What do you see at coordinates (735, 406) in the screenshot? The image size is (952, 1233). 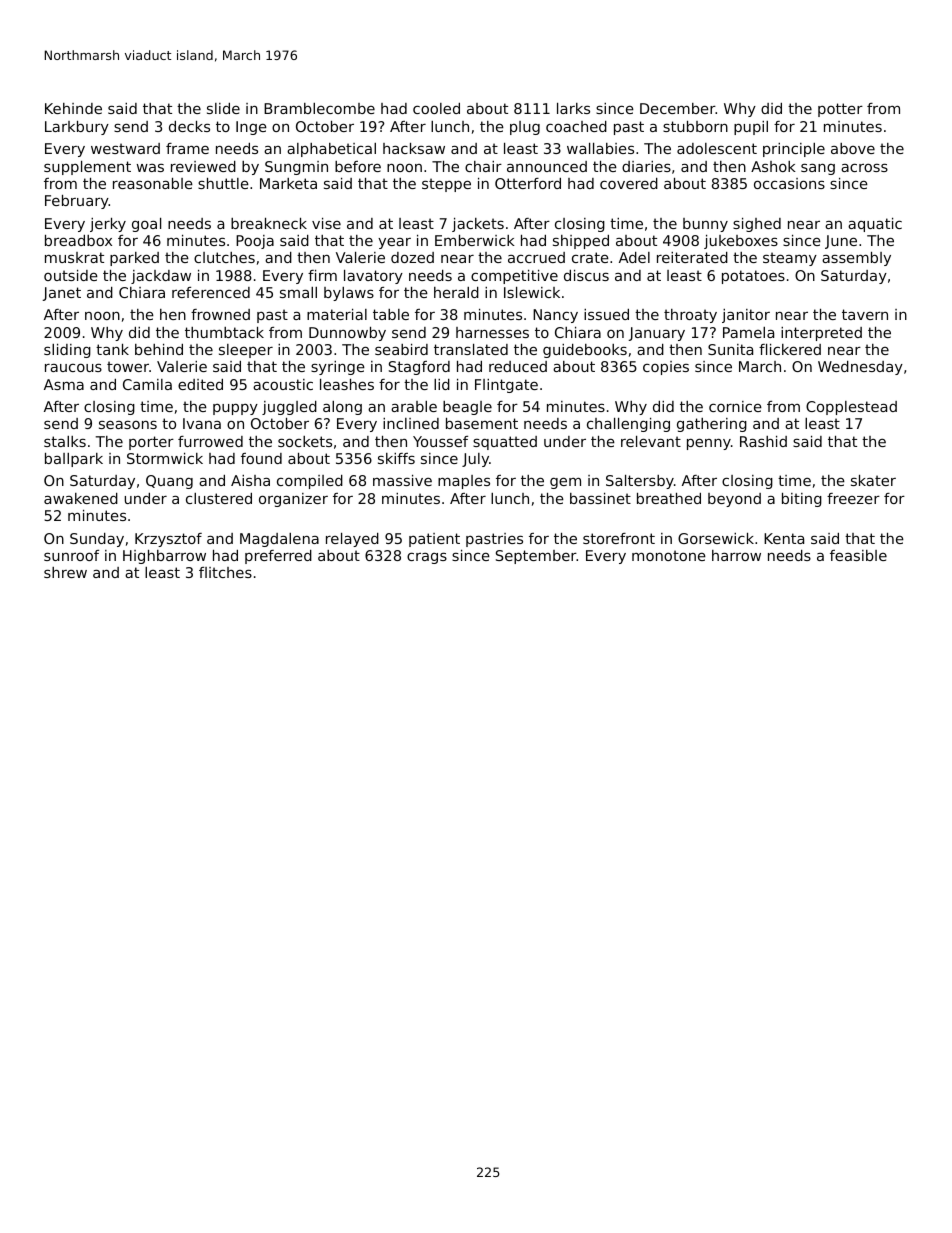 I see `cornice` at bounding box center [735, 406].
